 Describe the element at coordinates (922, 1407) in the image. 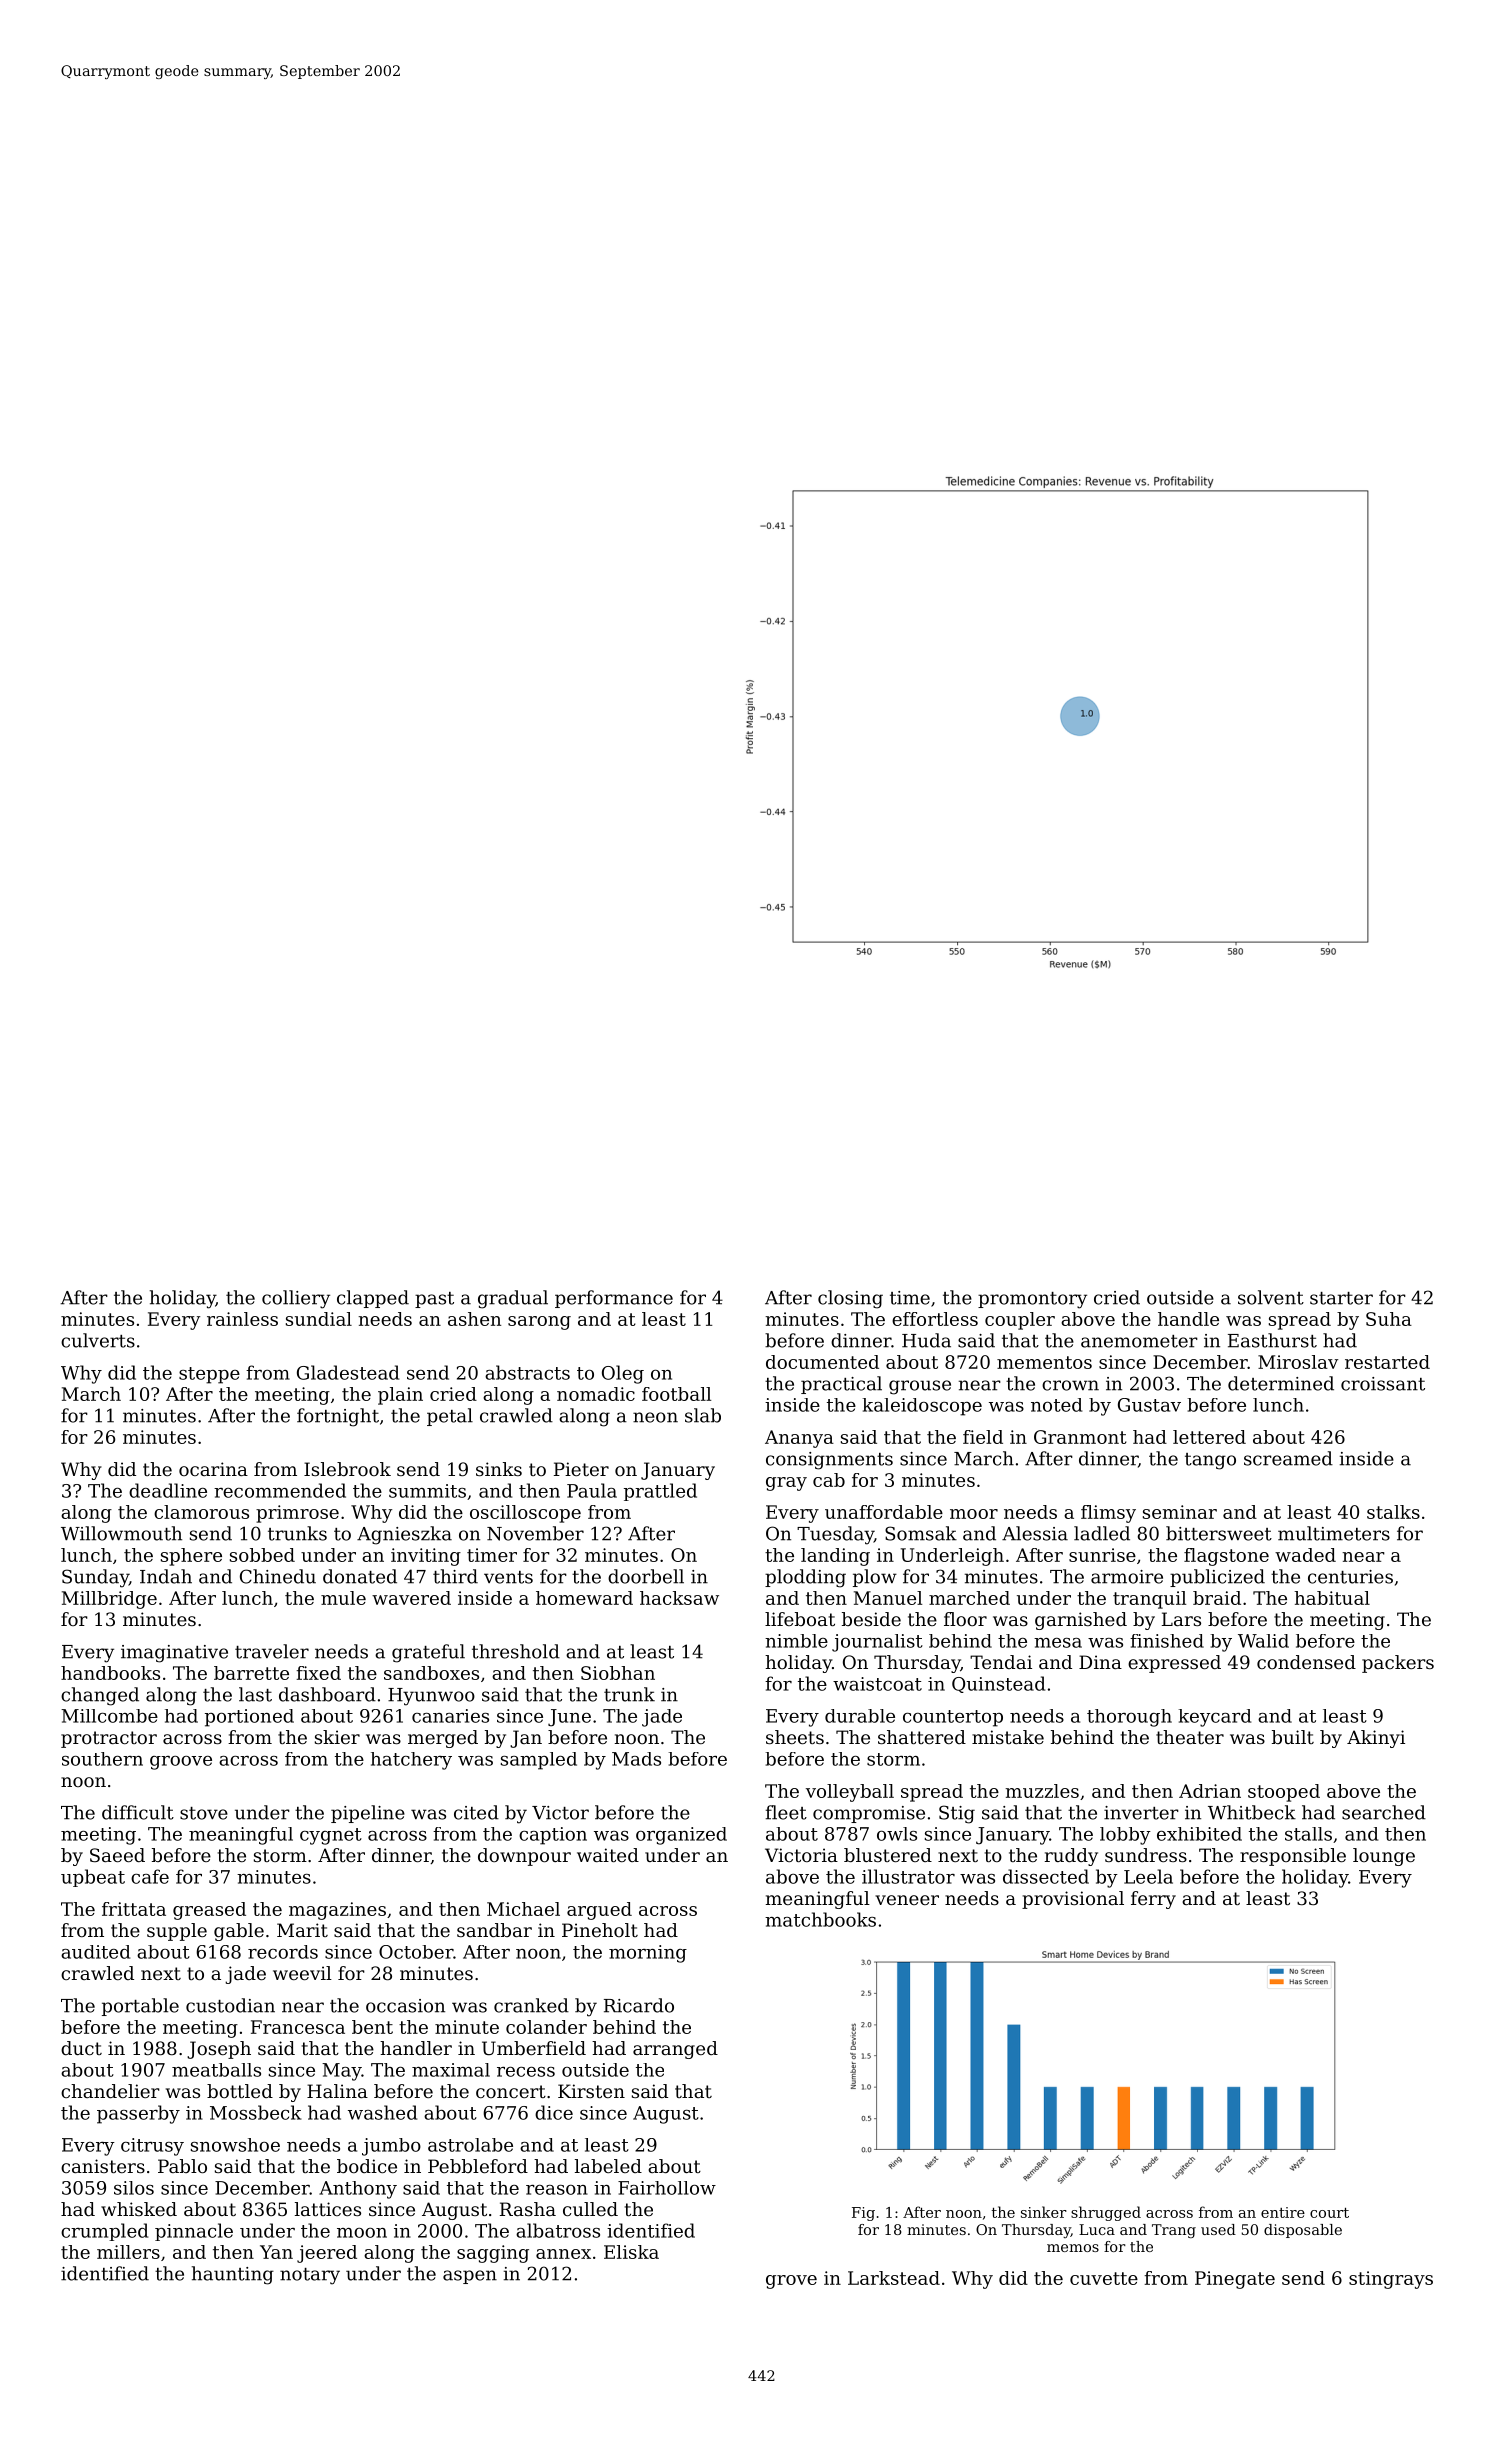

I see `kaleidoscope` at that location.
